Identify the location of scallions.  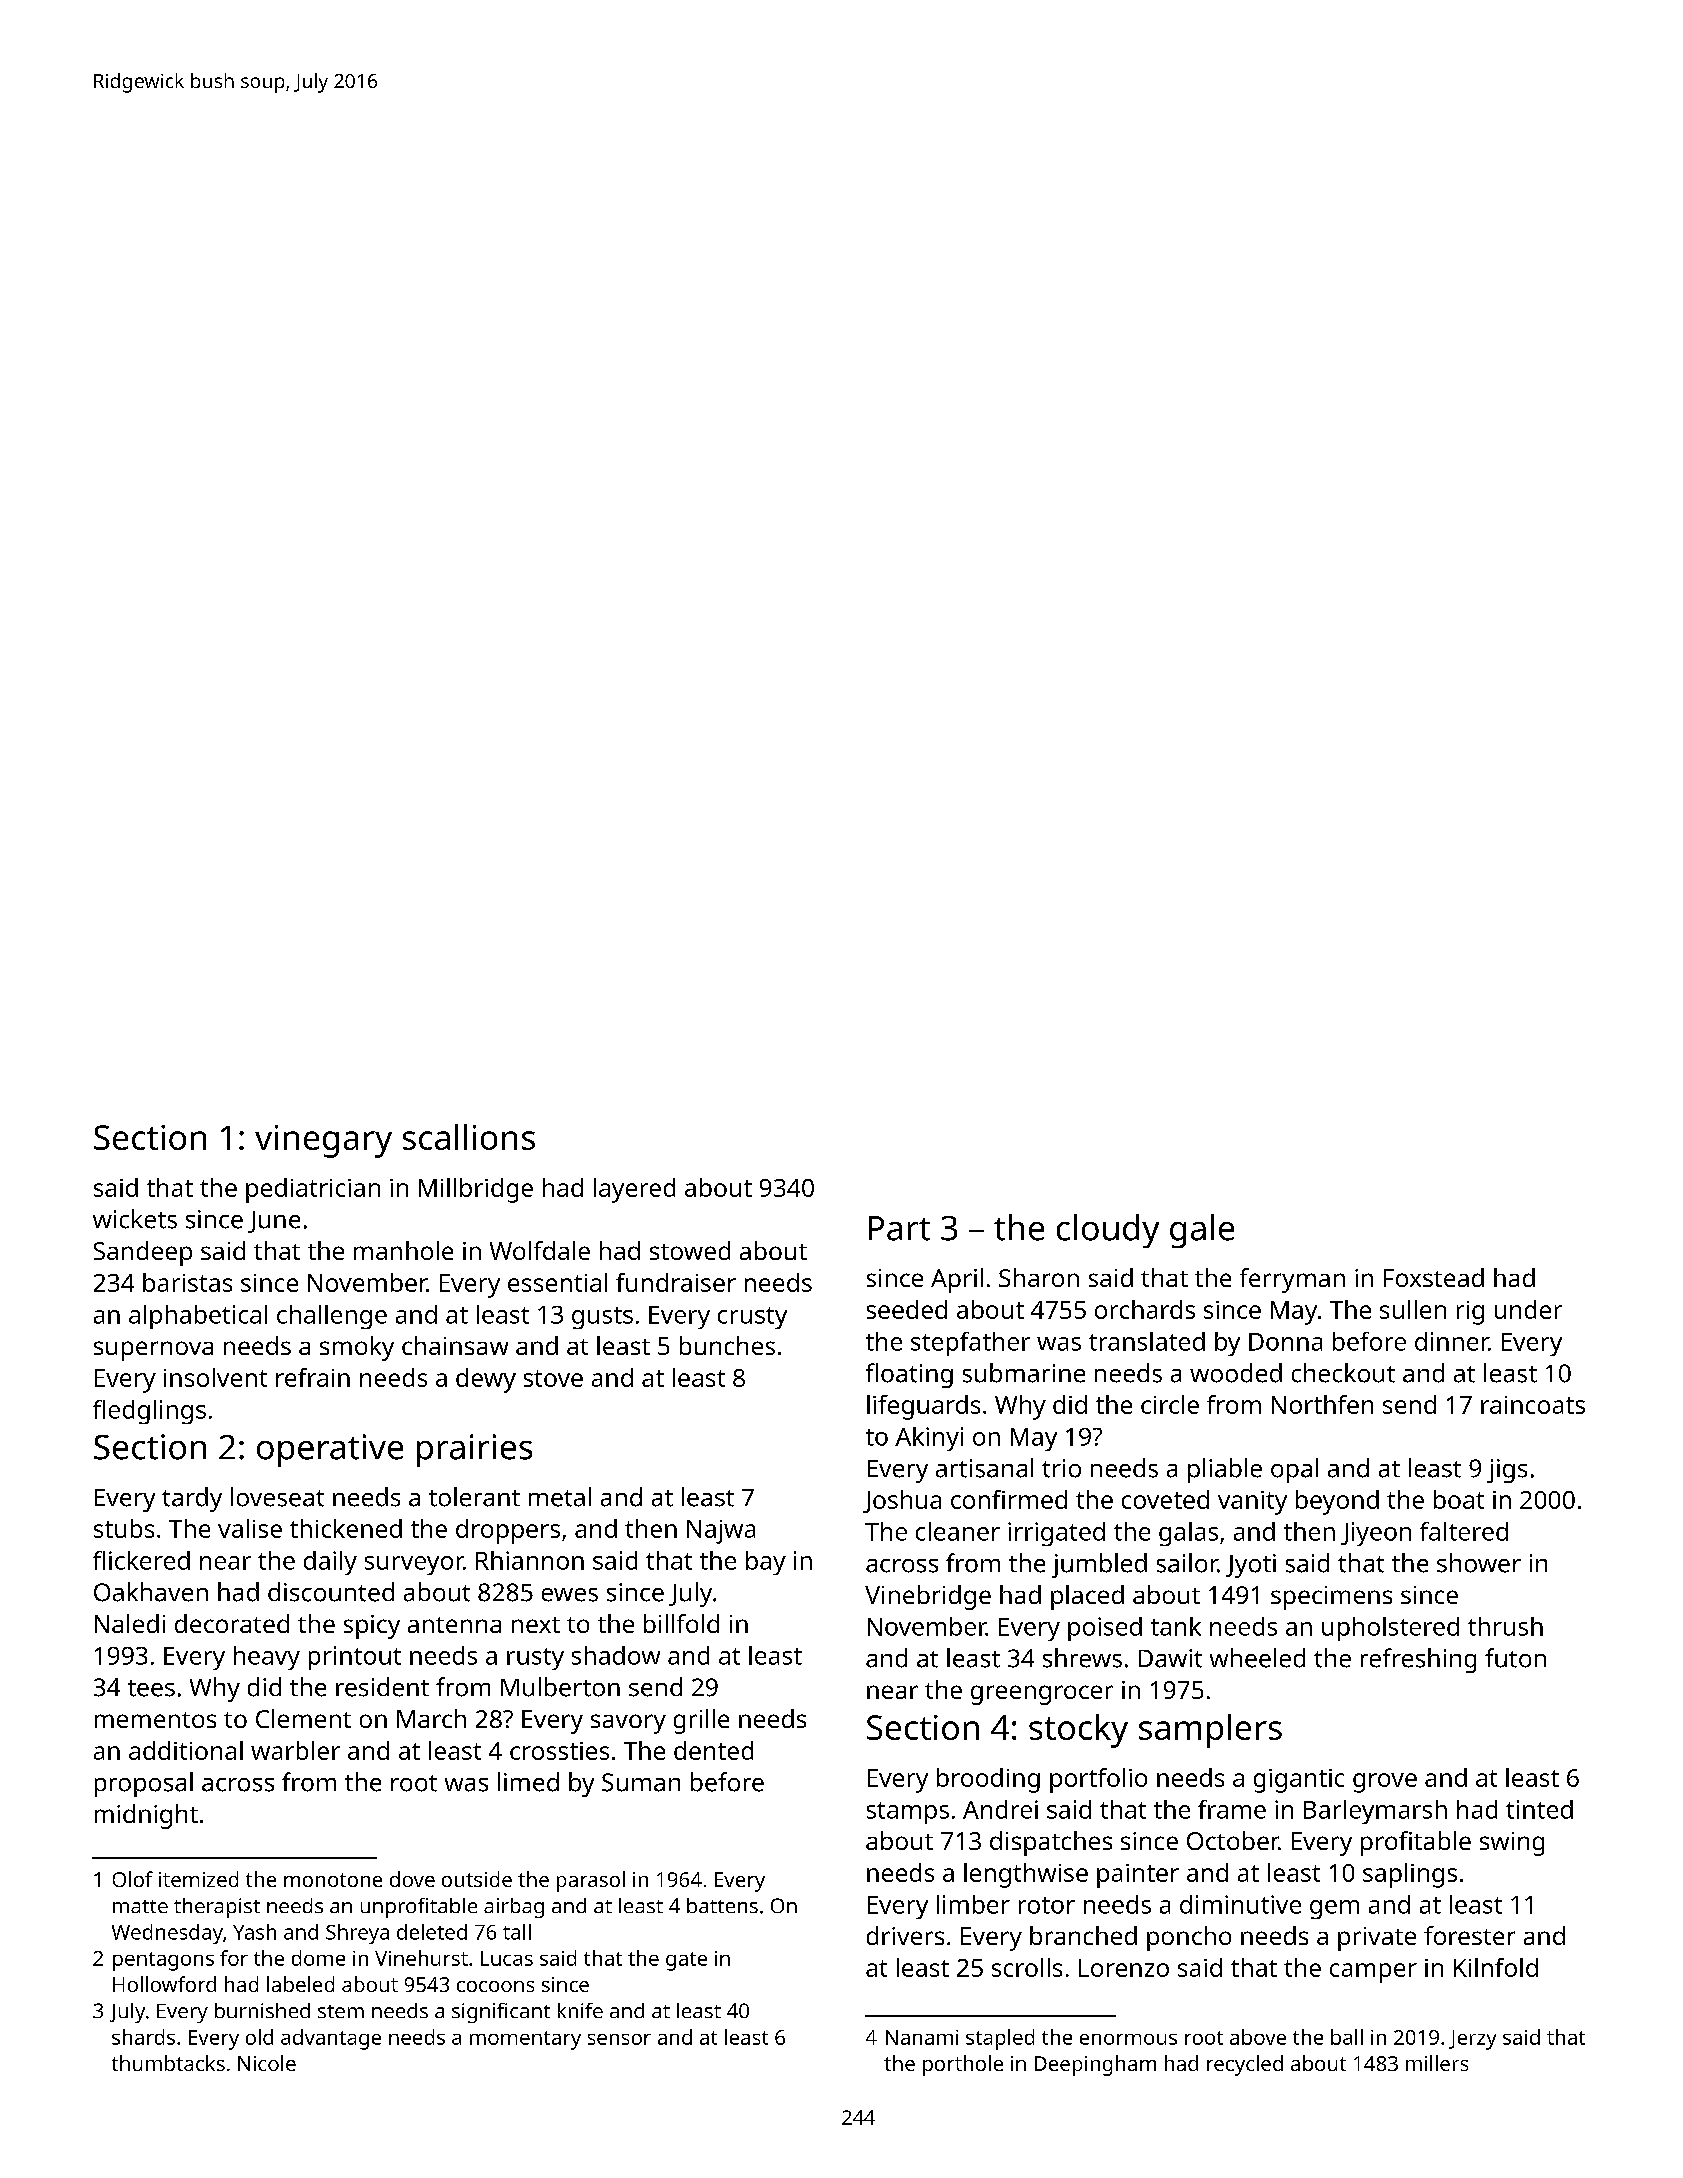
(469, 1137).
